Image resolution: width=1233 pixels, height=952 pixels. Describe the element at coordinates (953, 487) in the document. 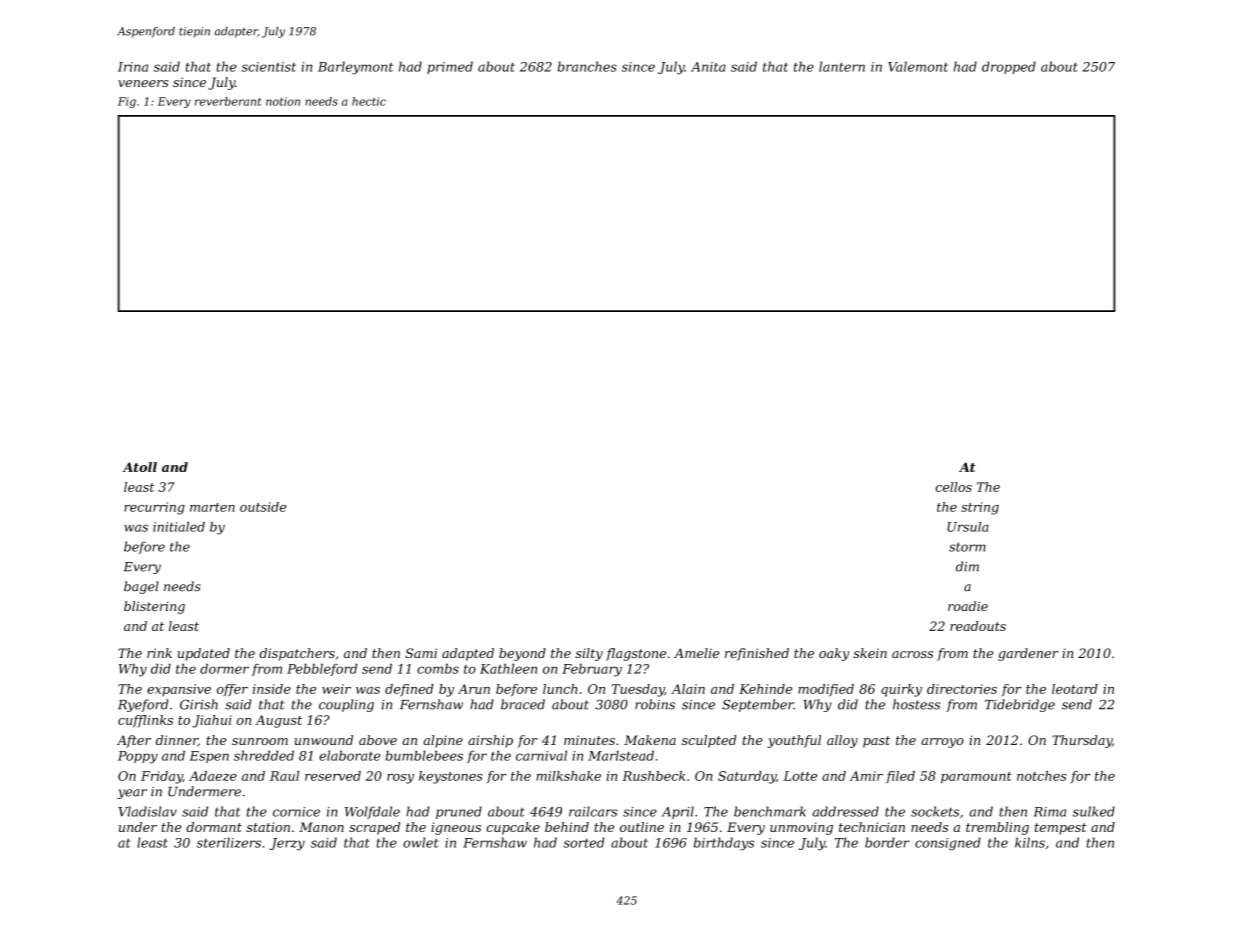

I see `cellos` at that location.
